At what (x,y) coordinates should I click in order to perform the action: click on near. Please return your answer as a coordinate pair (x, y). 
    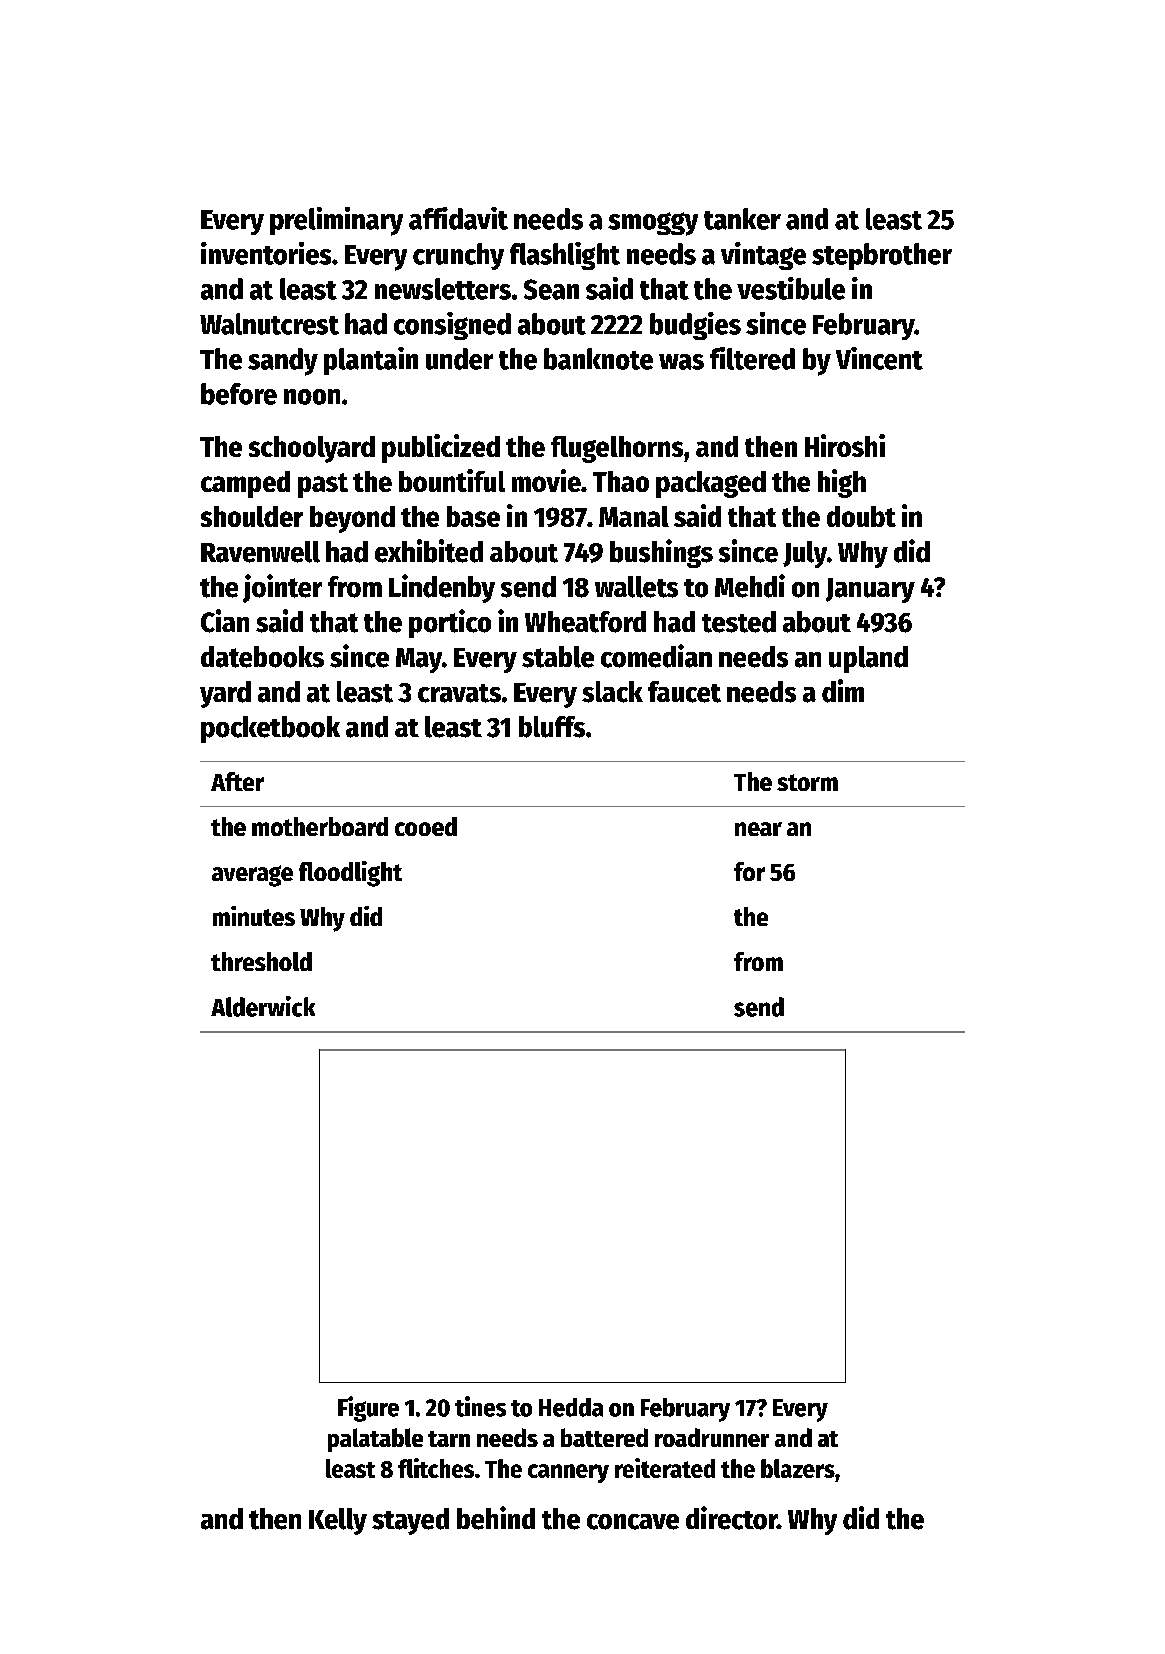
    Looking at the image, I should click on (758, 829).
